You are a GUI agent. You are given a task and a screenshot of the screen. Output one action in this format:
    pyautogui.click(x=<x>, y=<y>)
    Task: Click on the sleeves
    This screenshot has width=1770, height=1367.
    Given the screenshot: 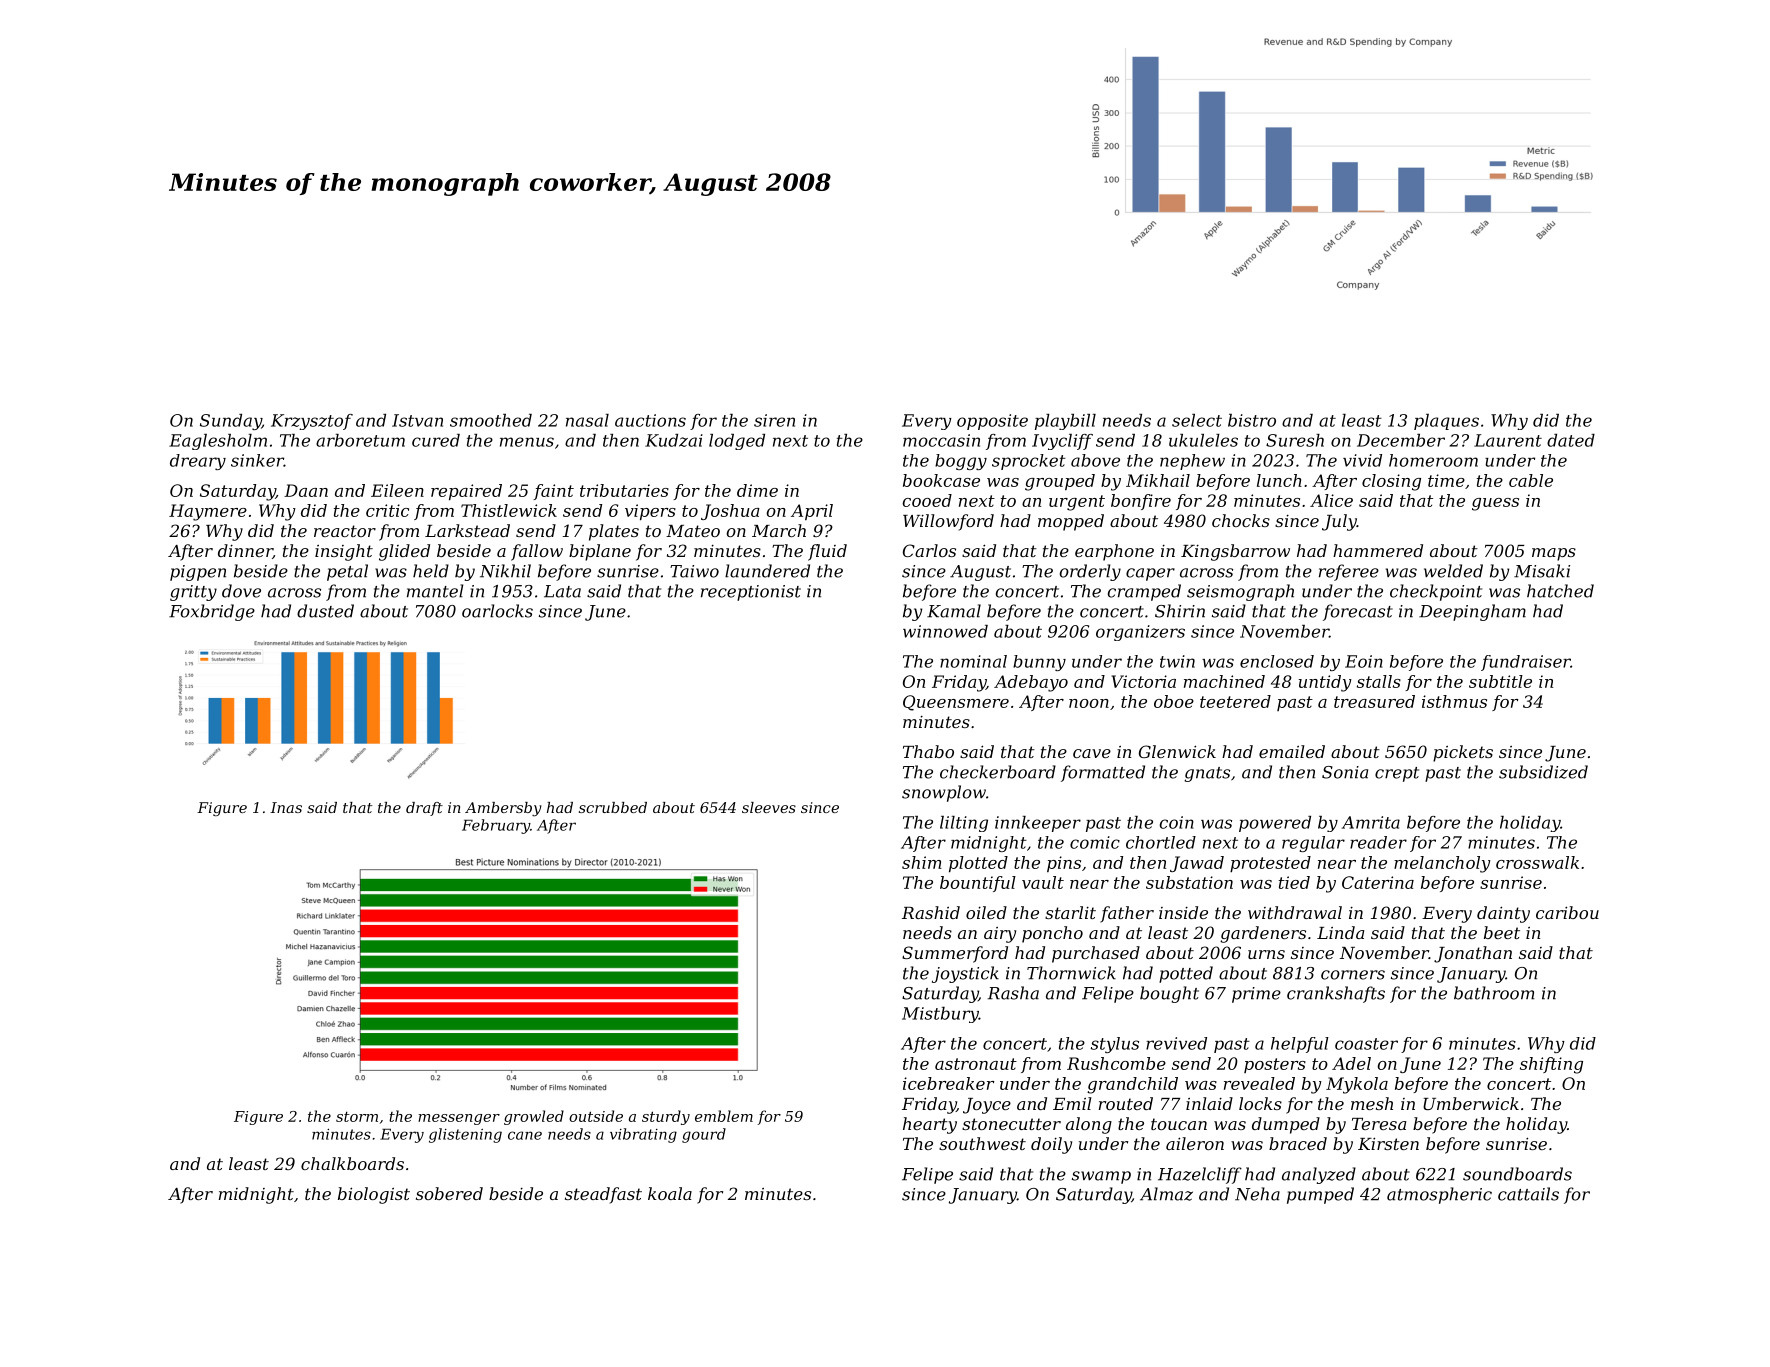 What is the action you would take?
    pyautogui.click(x=769, y=807)
